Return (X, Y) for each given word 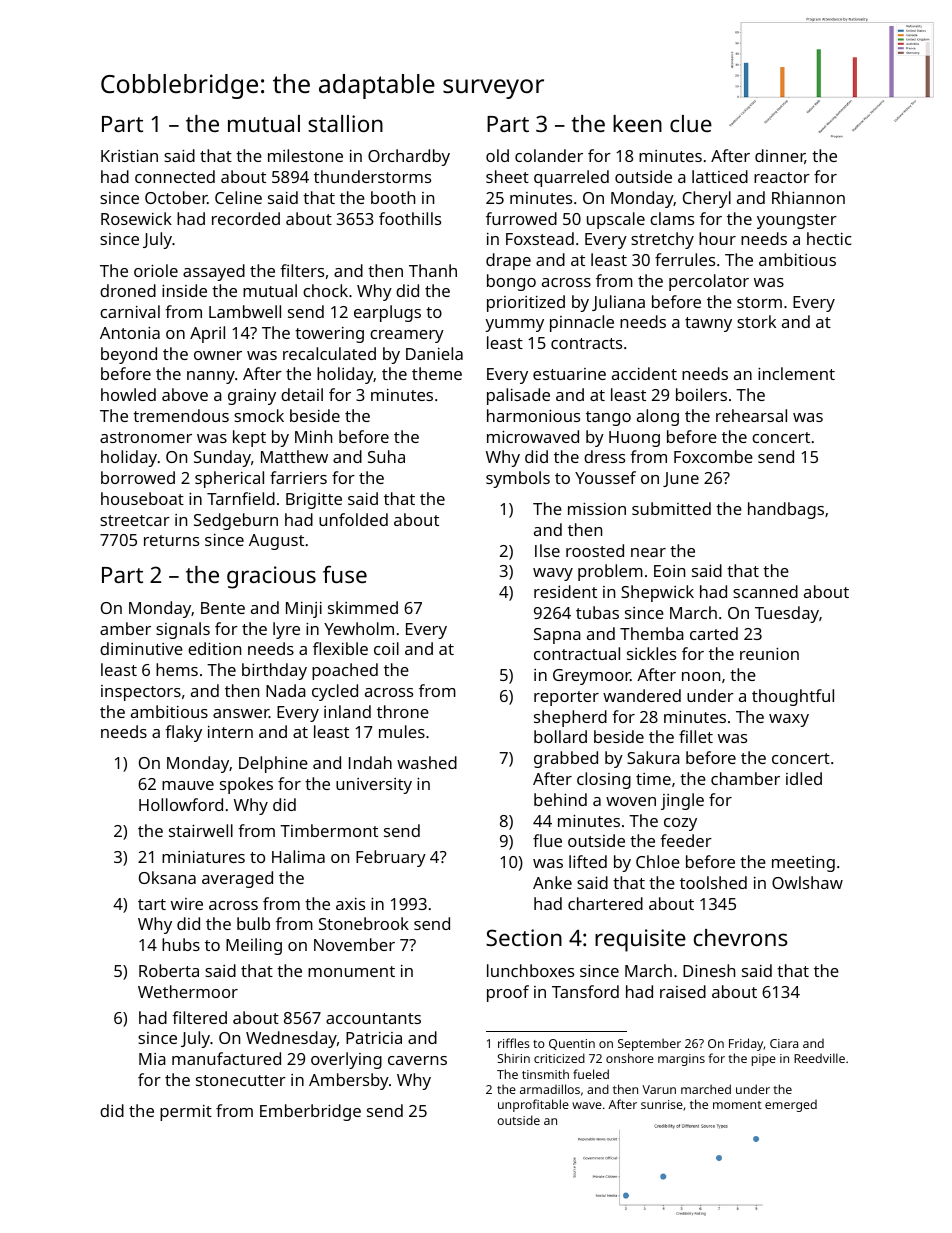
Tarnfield (241, 498)
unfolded (353, 519)
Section (524, 937)
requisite (640, 940)
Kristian (129, 156)
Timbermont (329, 830)
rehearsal (751, 415)
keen (637, 123)
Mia (152, 1059)
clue (691, 123)
